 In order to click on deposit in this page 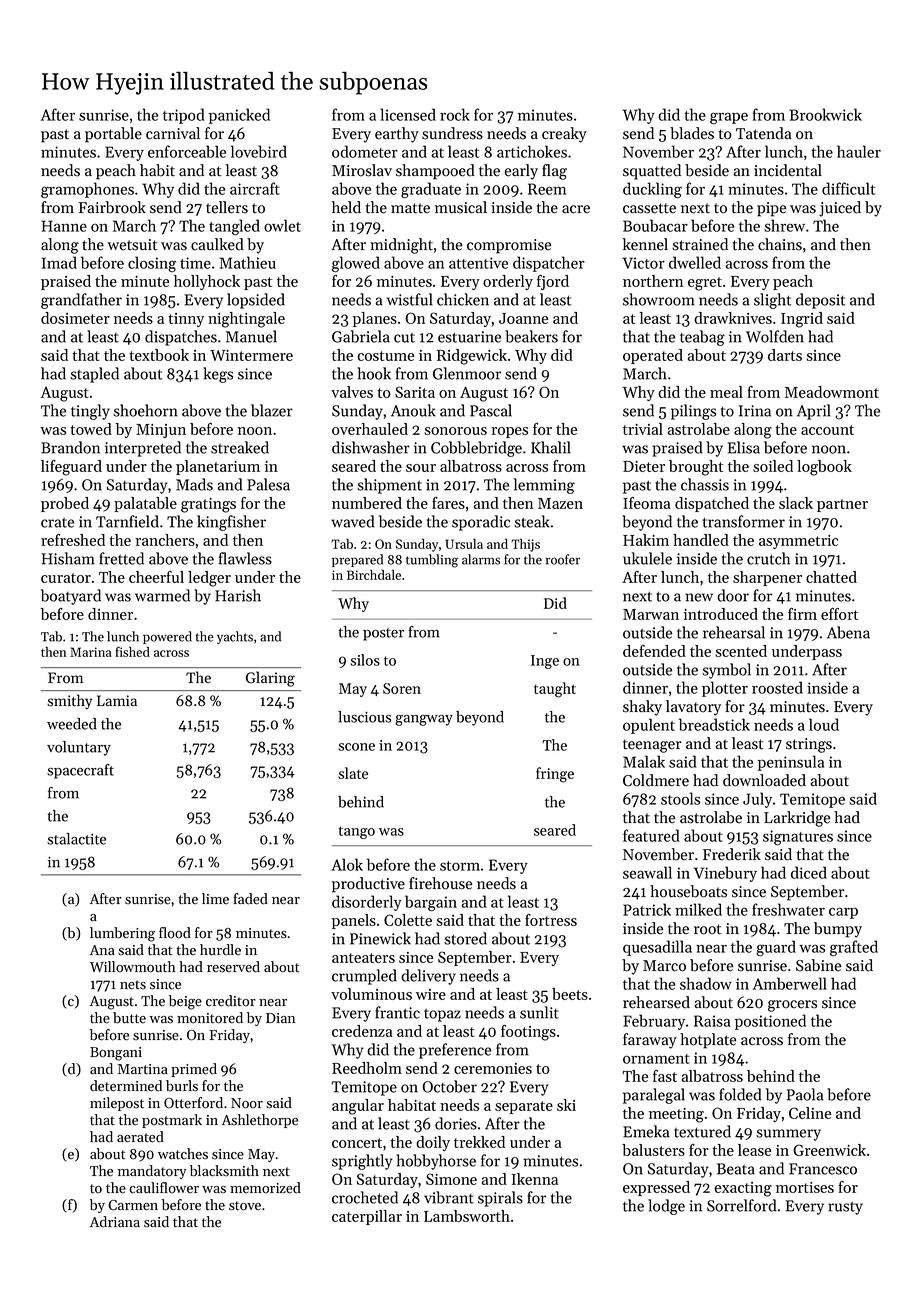, I will do `click(820, 301)`.
